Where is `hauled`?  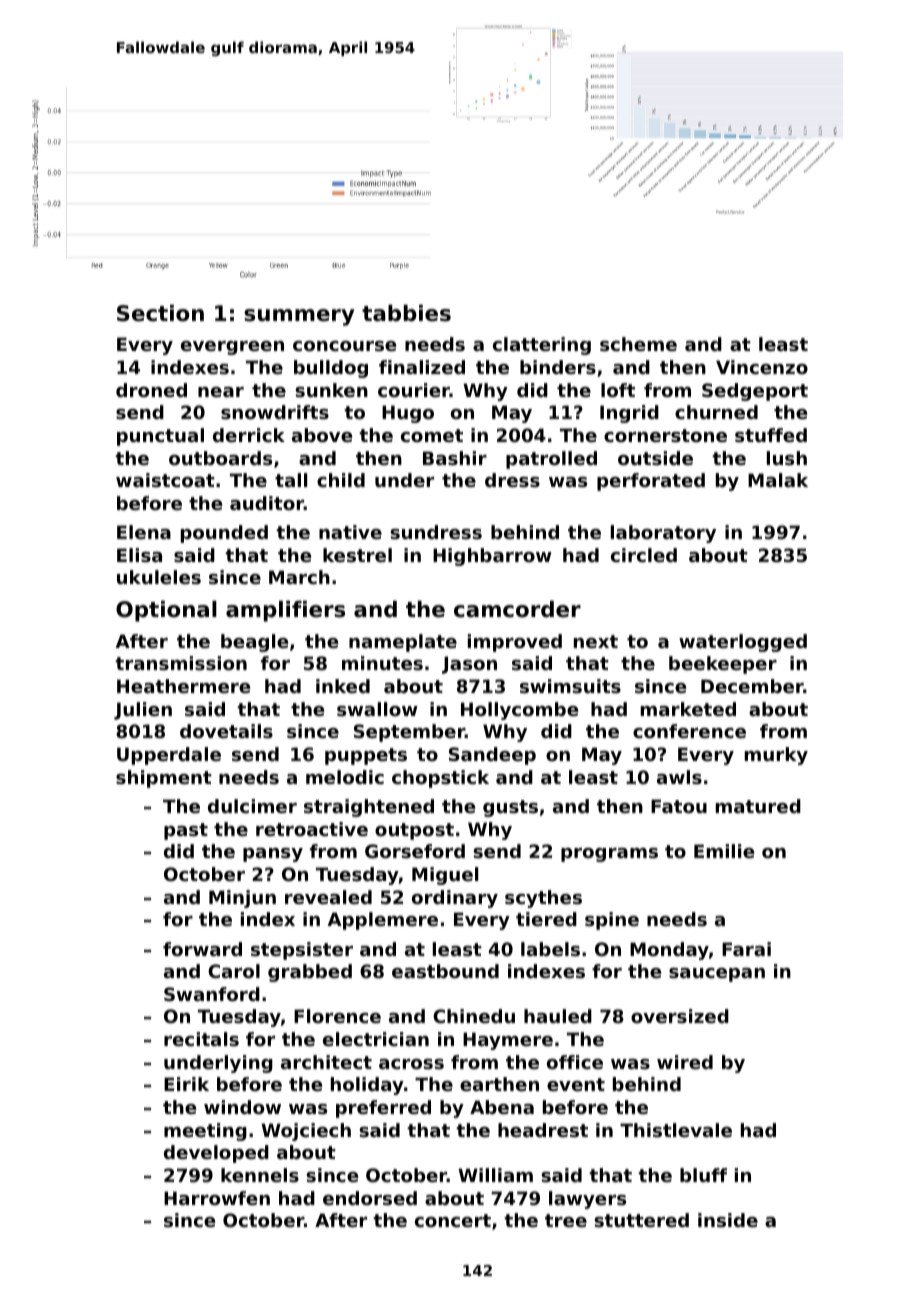 hauled is located at coordinates (558, 1016).
